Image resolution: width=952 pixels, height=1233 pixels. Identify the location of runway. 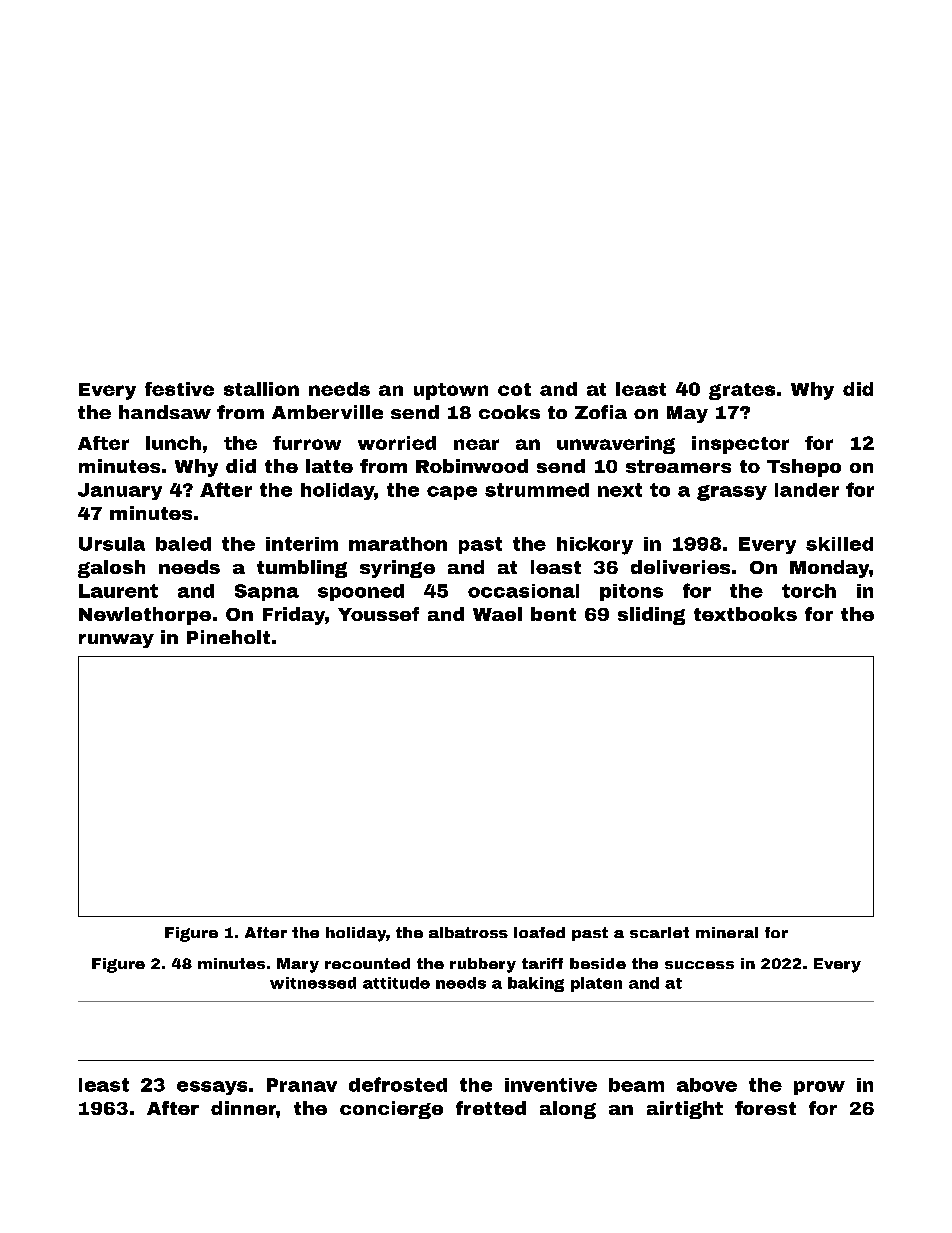
(116, 641).
